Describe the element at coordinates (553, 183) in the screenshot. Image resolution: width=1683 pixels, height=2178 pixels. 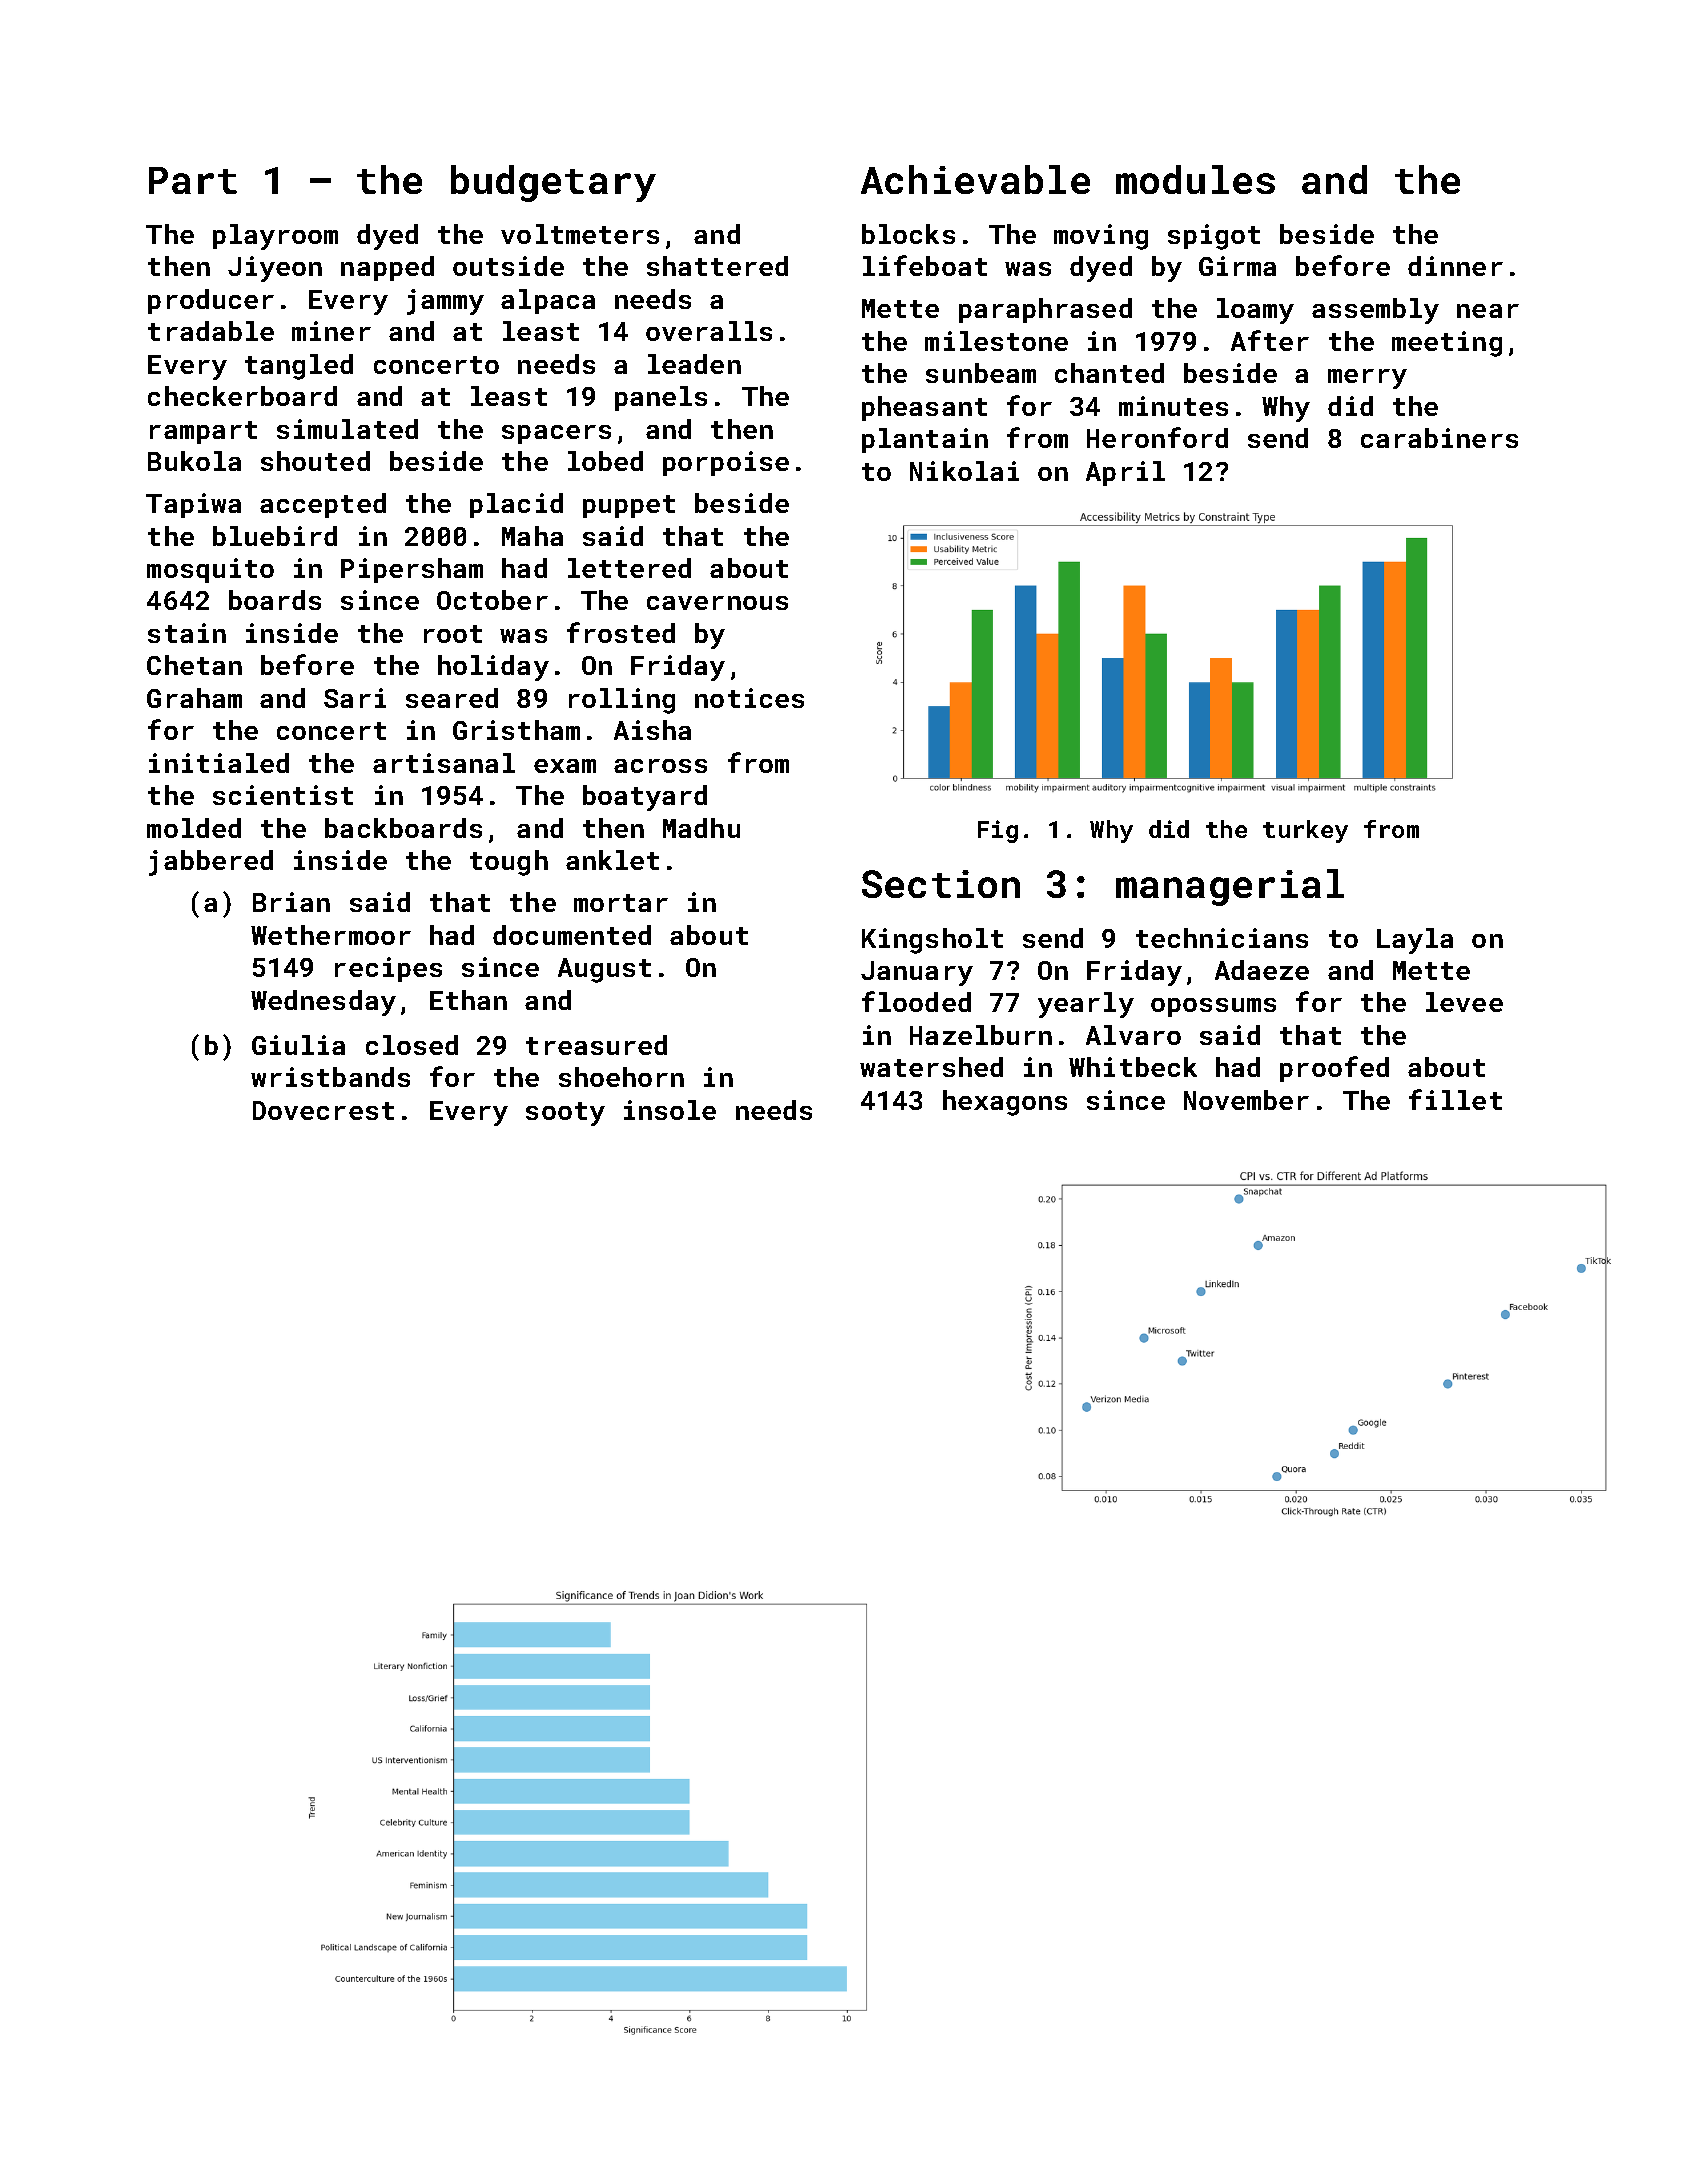
I see `budgetary` at that location.
